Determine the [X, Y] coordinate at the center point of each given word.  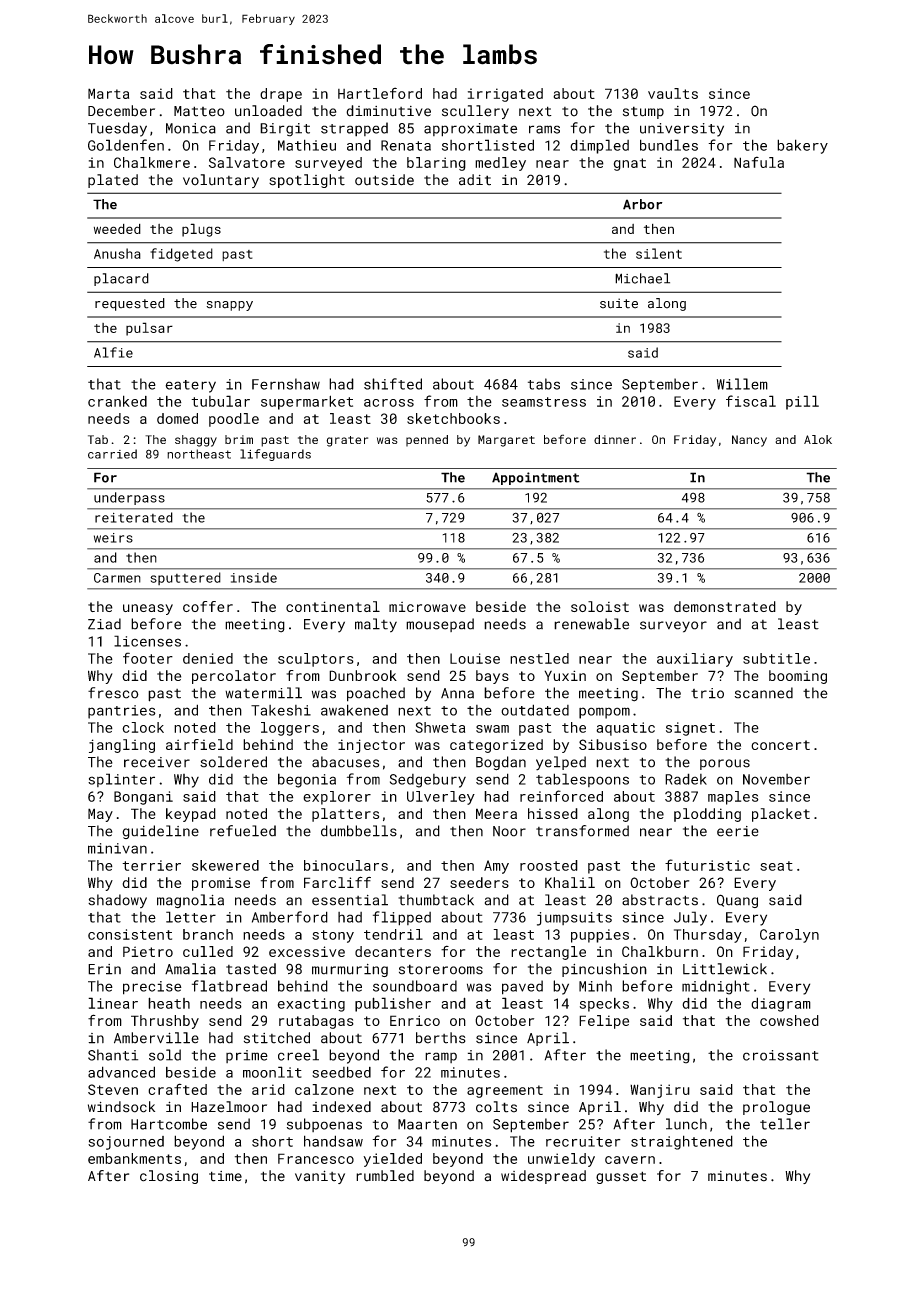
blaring [436, 164]
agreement [505, 1091]
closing [169, 1177]
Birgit [285, 130]
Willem [742, 384]
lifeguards [275, 455]
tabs [544, 384]
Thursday [708, 936]
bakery [802, 146]
